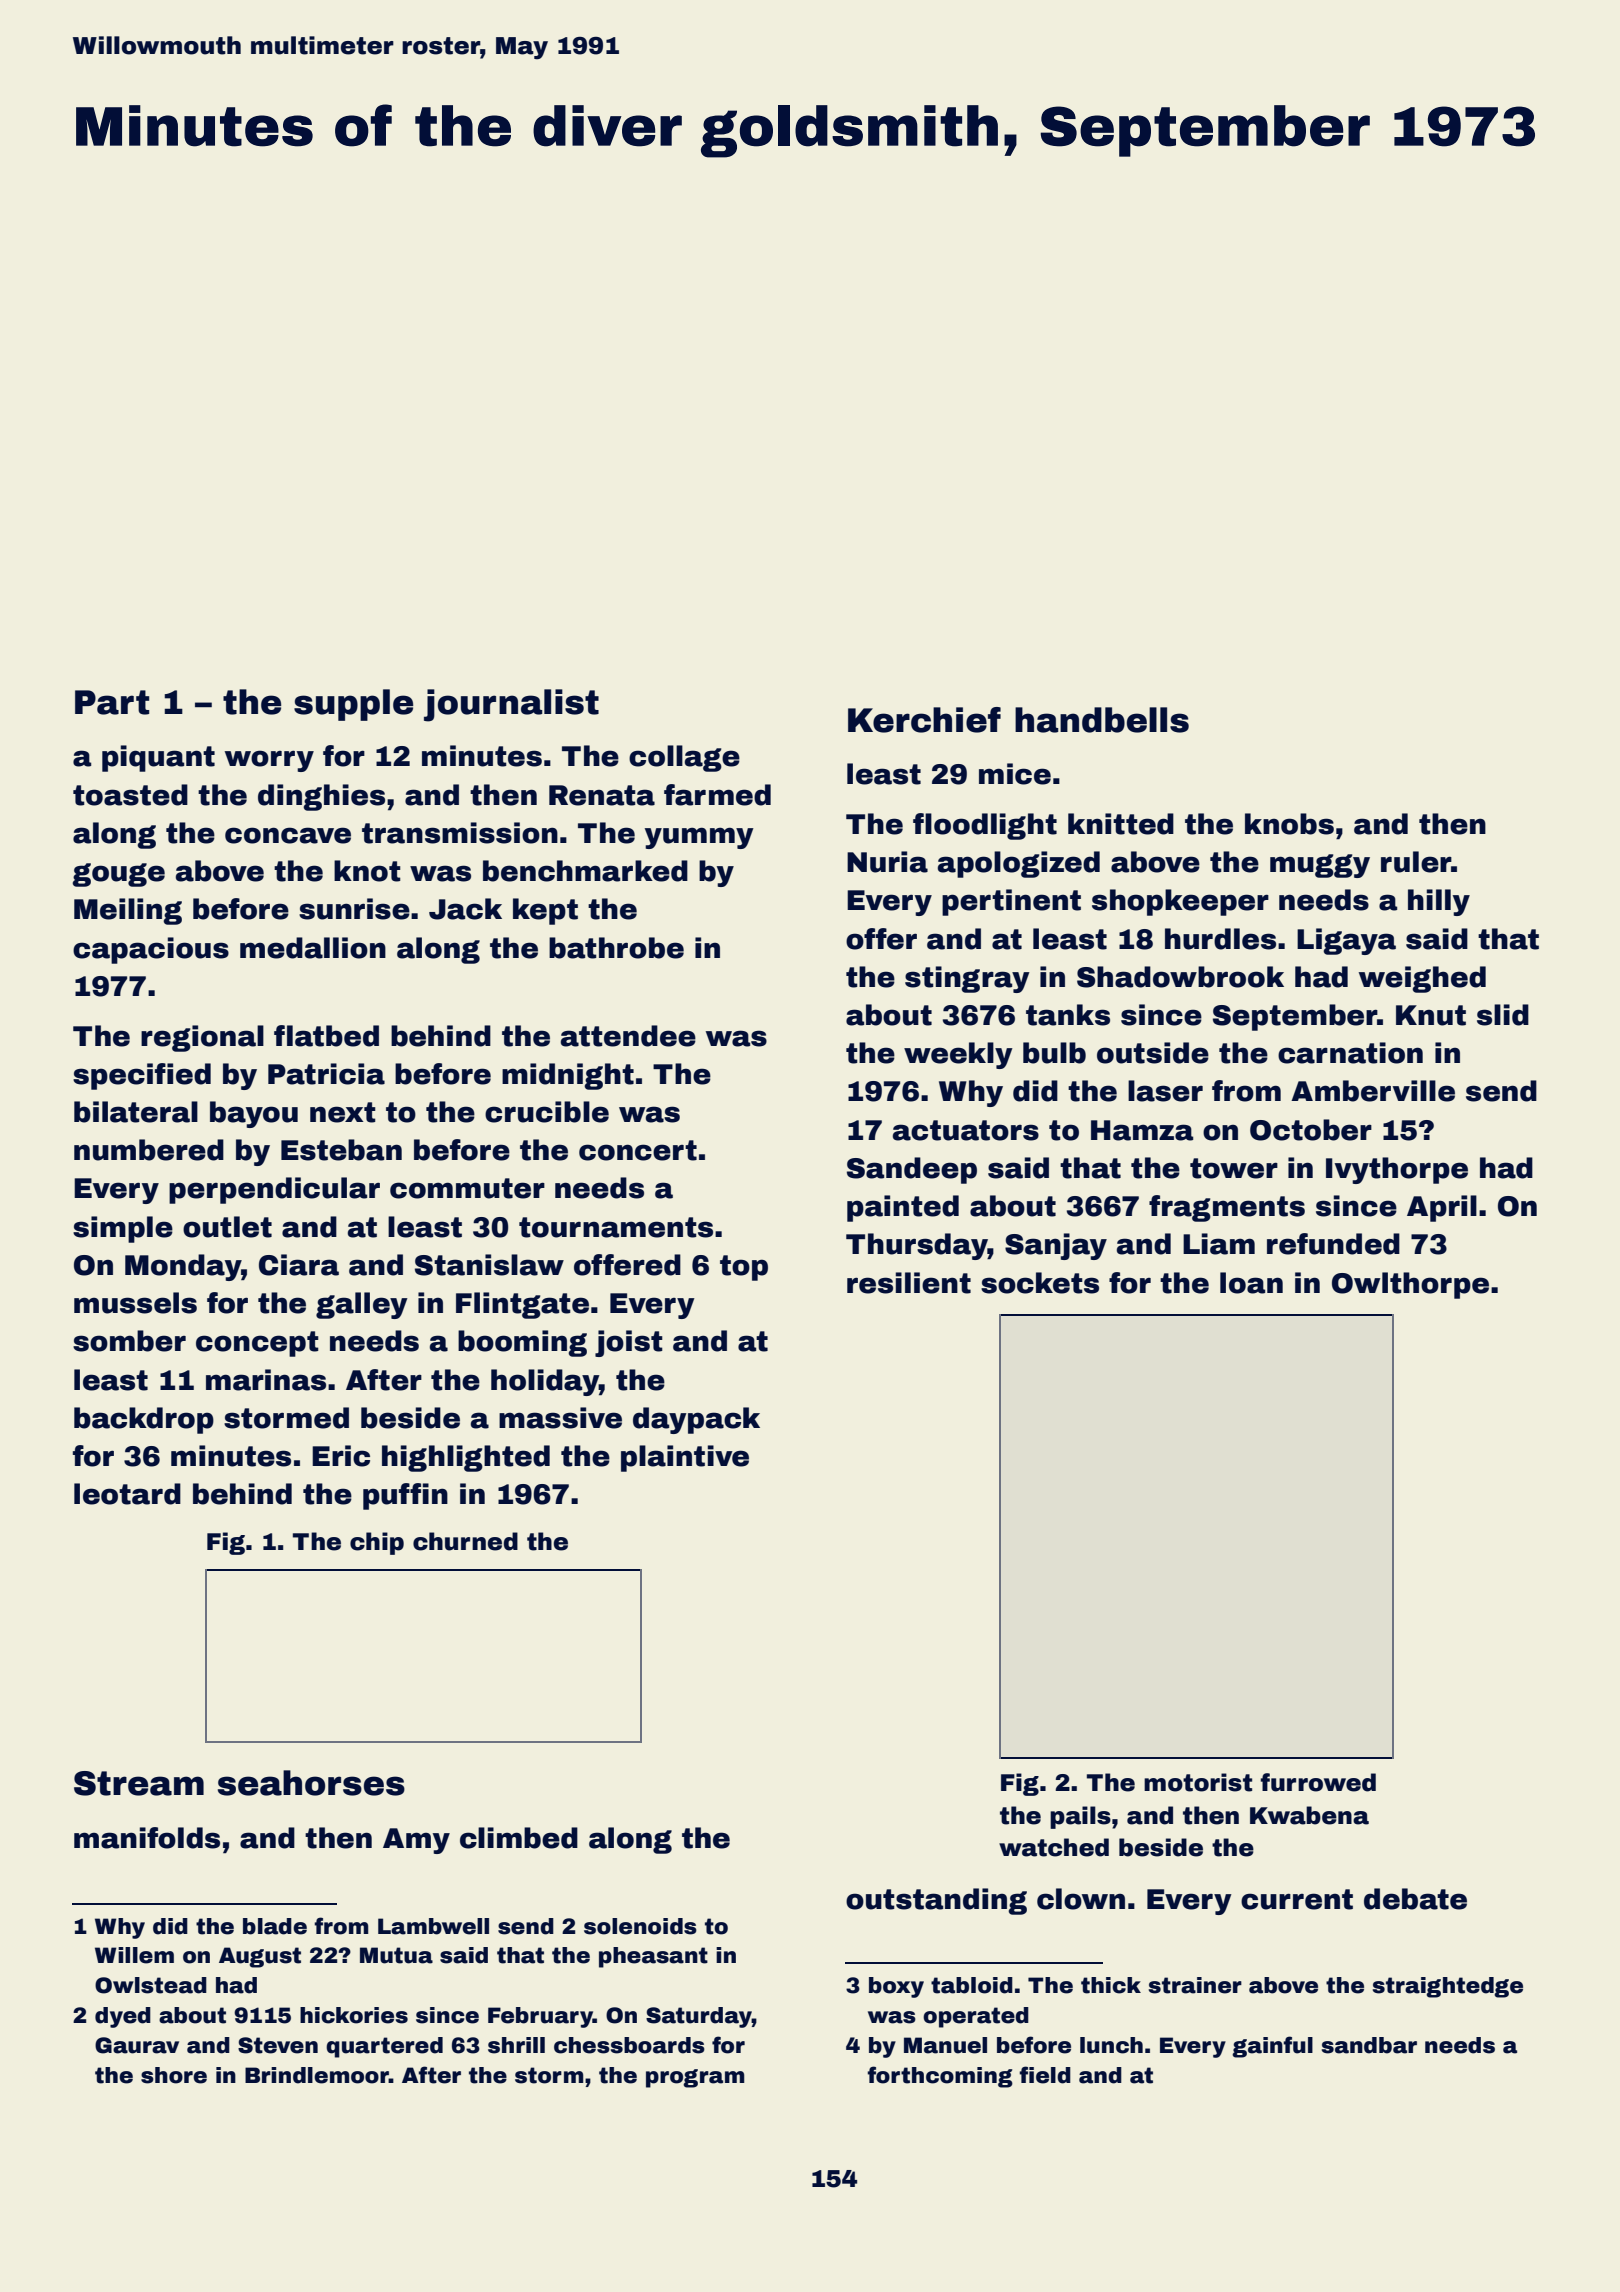 This document has height=2292, width=1620. Describe the element at coordinates (1080, 1817) in the document. I see `pails` at that location.
